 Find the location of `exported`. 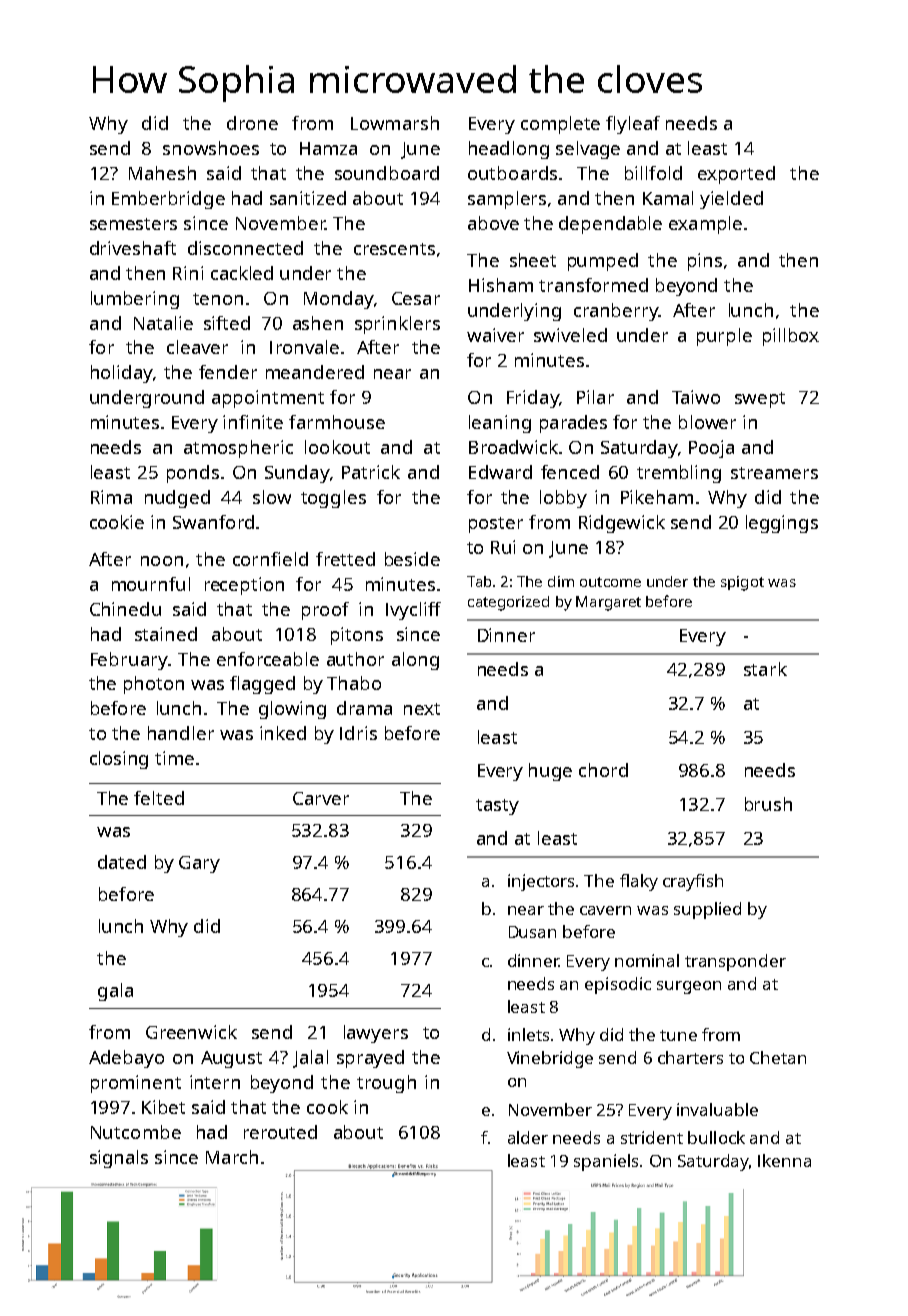

exported is located at coordinates (736, 175).
